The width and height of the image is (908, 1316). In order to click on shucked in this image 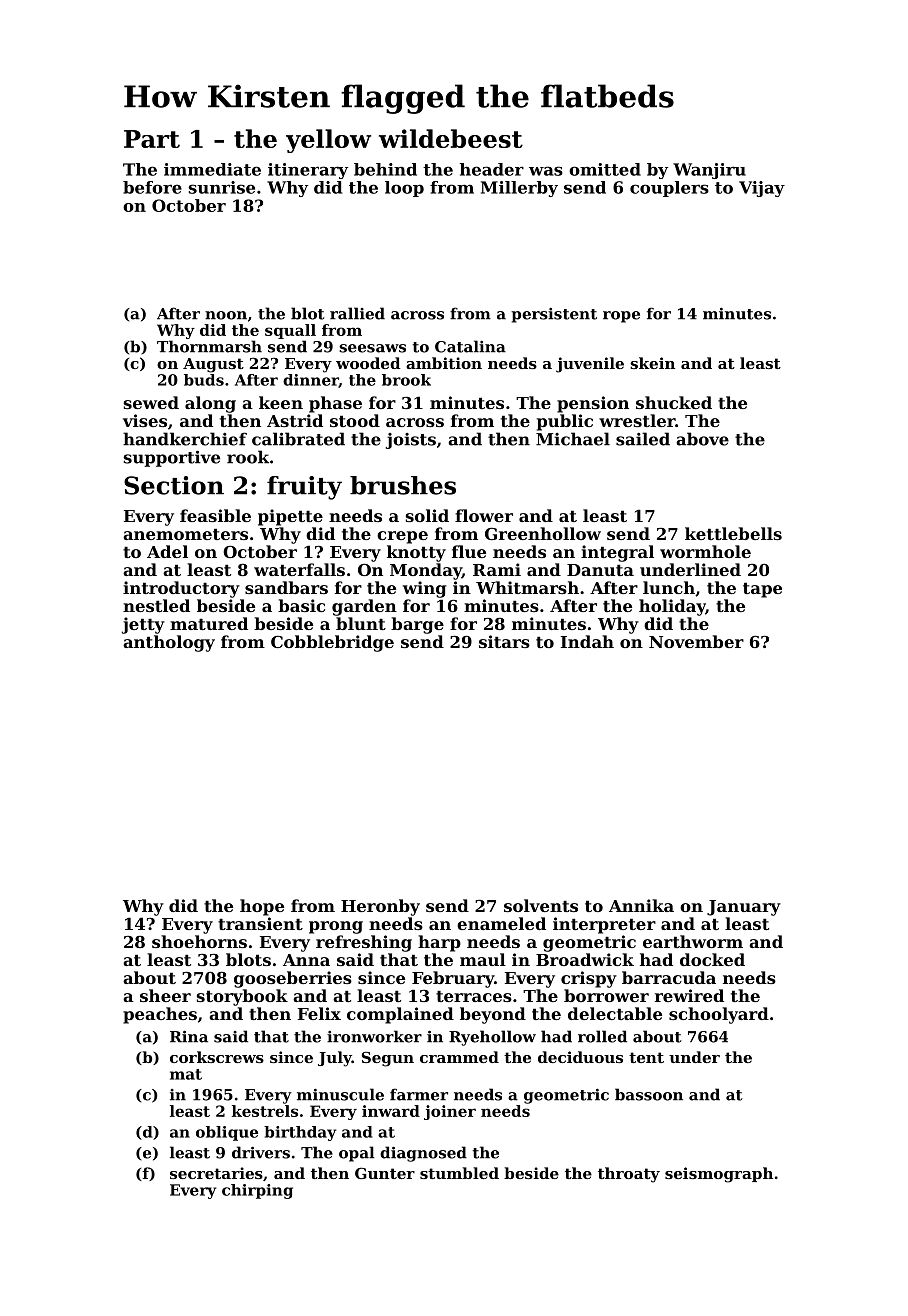, I will do `click(674, 402)`.
